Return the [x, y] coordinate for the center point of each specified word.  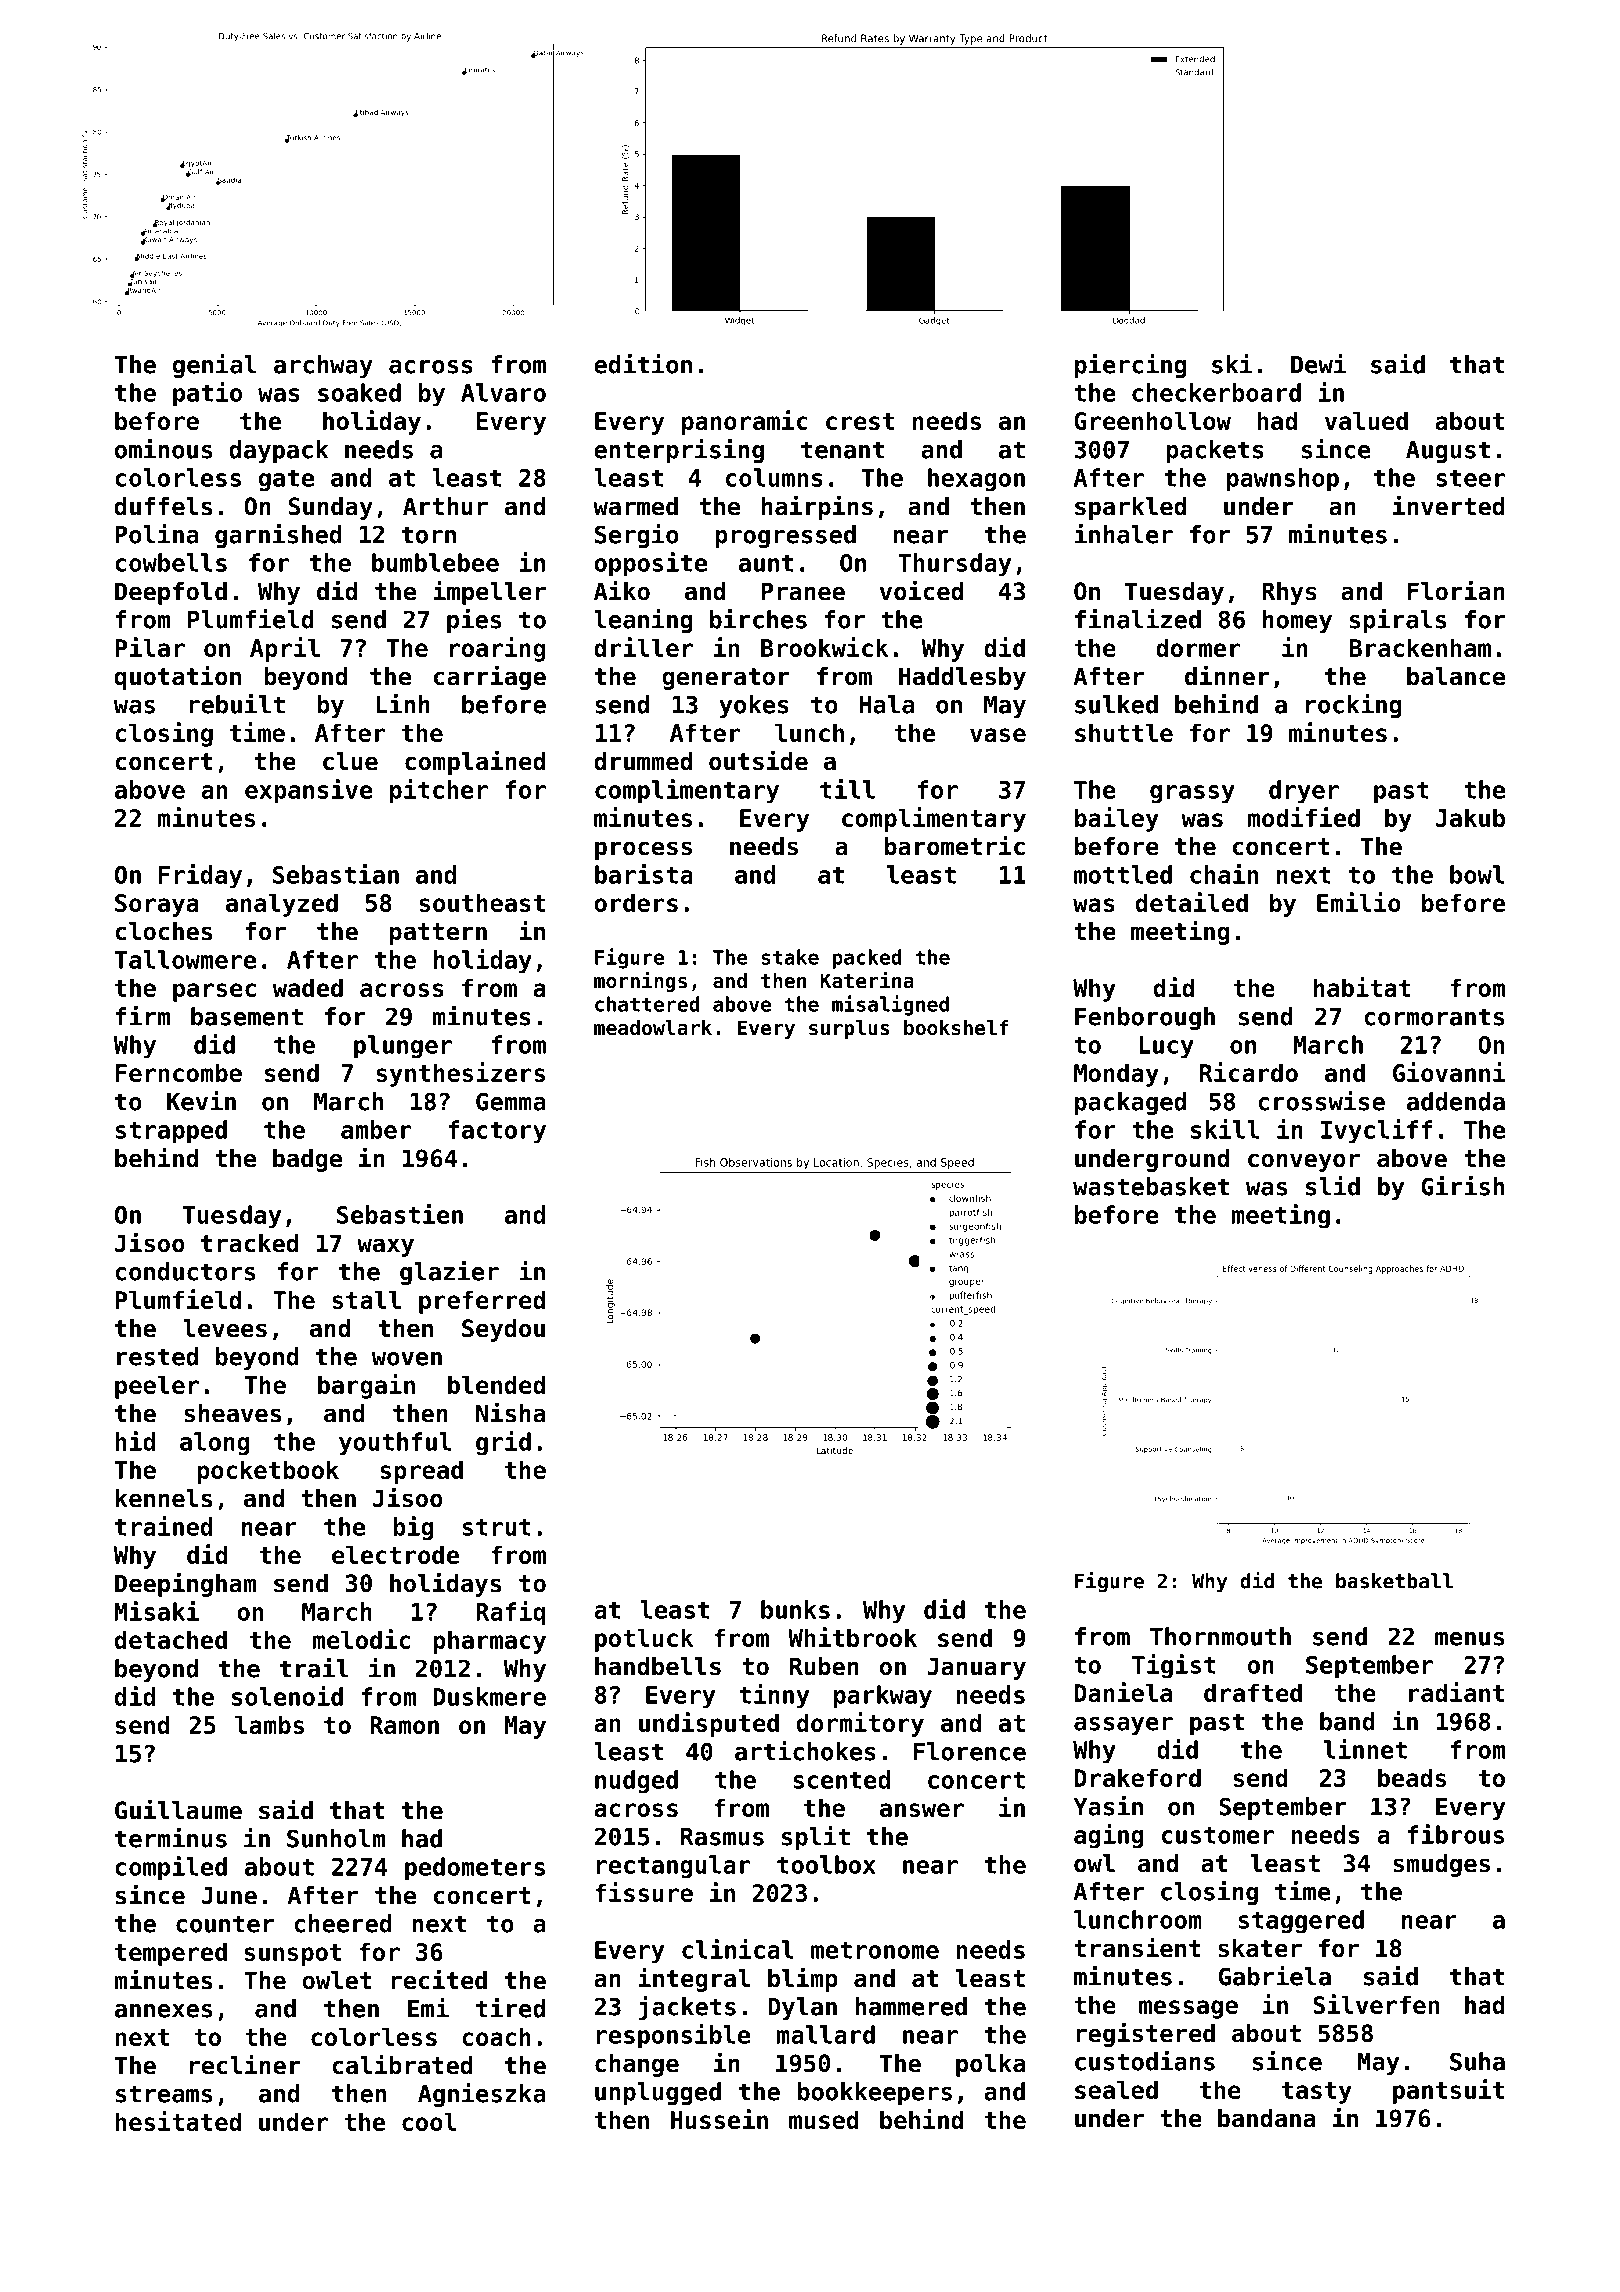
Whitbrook [852, 1637]
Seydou [503, 1330]
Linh [403, 704]
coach [496, 2036]
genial [214, 366]
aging [1109, 1836]
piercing [1131, 366]
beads [1412, 1777]
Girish [1462, 1186]
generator [726, 679]
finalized [1138, 619]
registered [1145, 2034]
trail [314, 1668]
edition [643, 364]
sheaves [232, 1413]
